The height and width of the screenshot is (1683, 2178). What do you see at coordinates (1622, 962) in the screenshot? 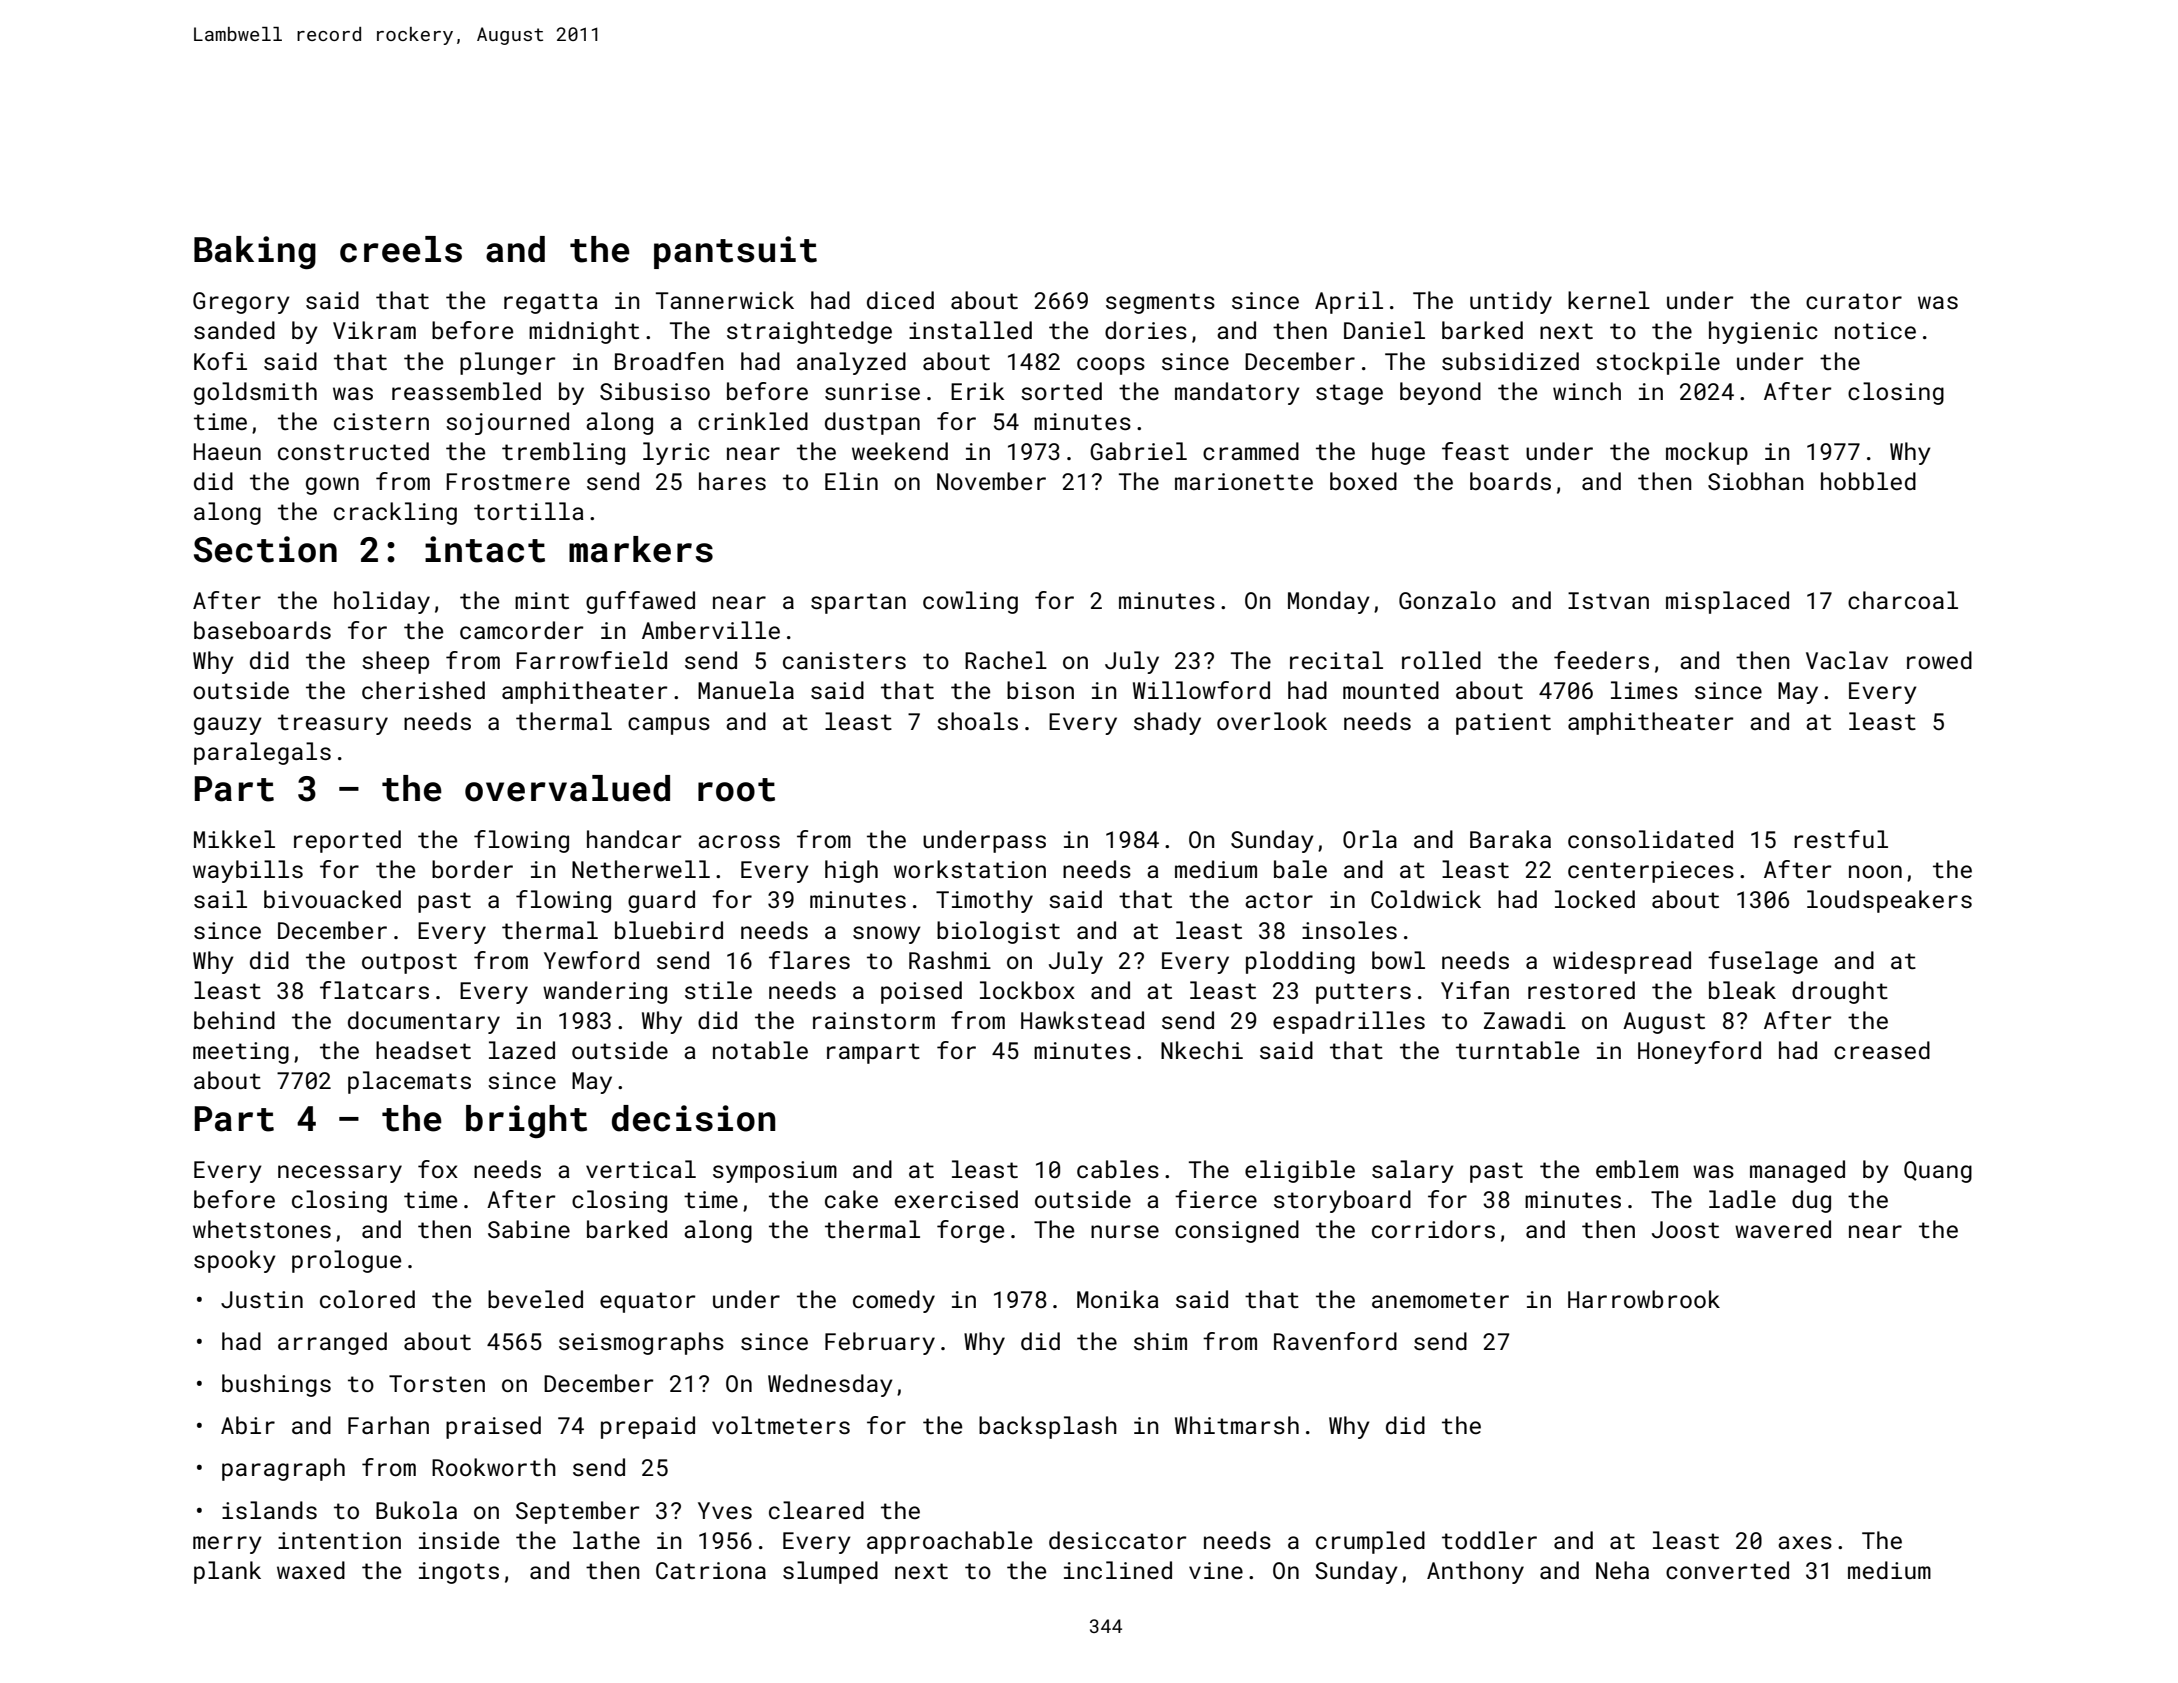
I see `widespread` at bounding box center [1622, 962].
